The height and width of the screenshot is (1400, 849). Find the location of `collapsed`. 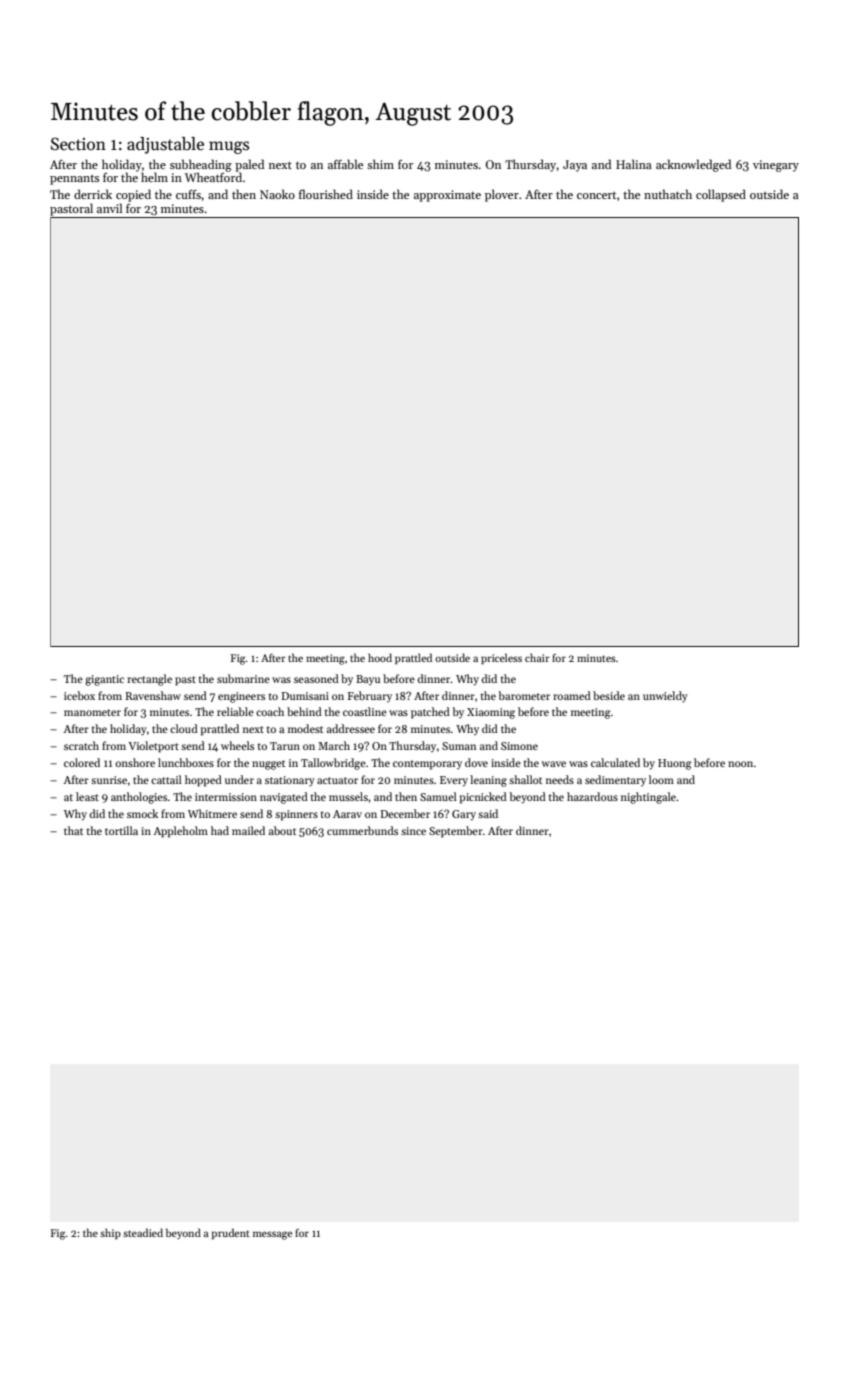

collapsed is located at coordinates (721, 195).
